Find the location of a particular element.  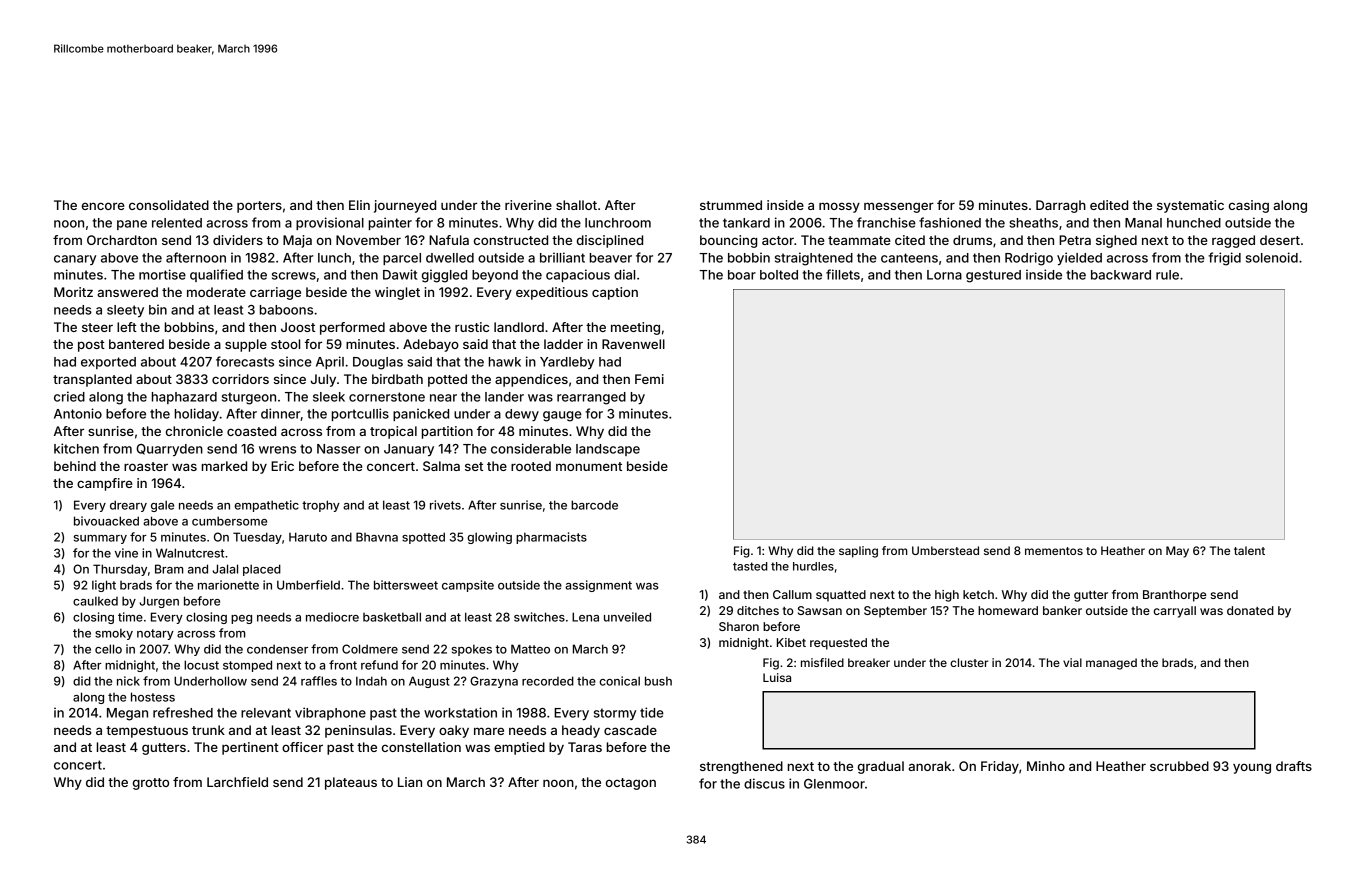

landscape is located at coordinates (608, 450).
